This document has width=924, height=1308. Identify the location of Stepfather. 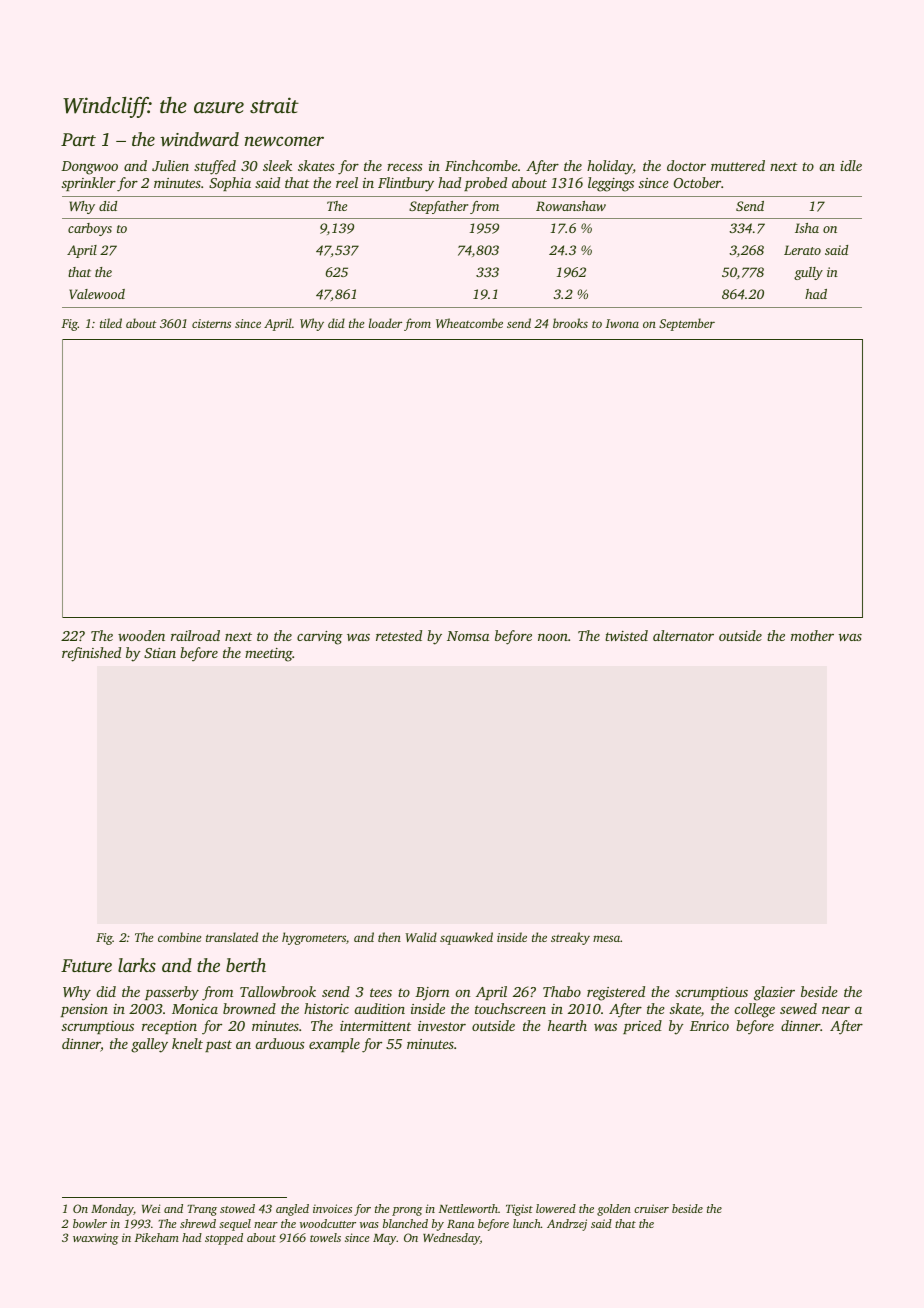
(438, 207).
